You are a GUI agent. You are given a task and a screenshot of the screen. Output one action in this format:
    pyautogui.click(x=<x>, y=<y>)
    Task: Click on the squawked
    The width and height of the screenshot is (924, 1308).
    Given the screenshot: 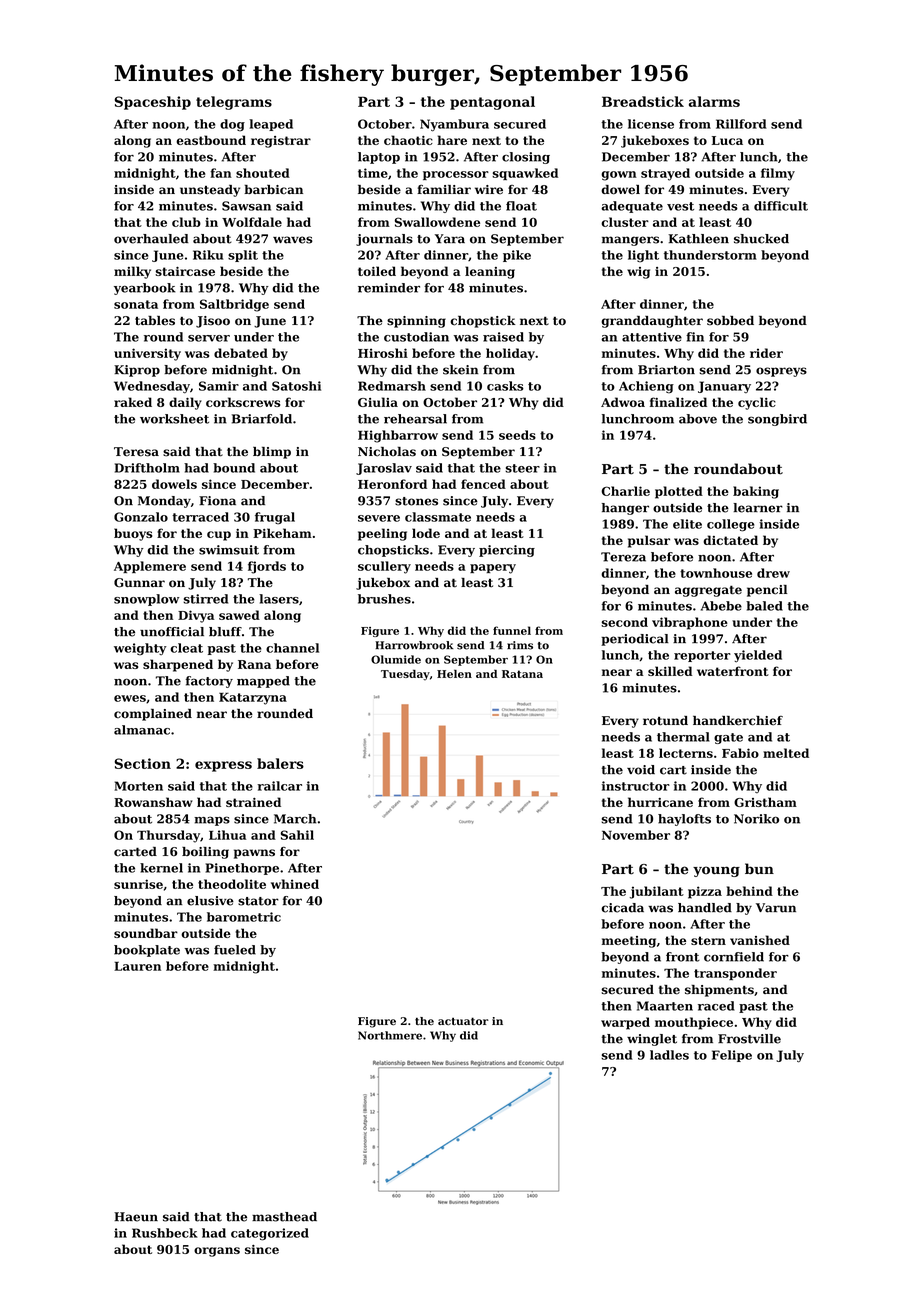 What is the action you would take?
    pyautogui.click(x=525, y=174)
